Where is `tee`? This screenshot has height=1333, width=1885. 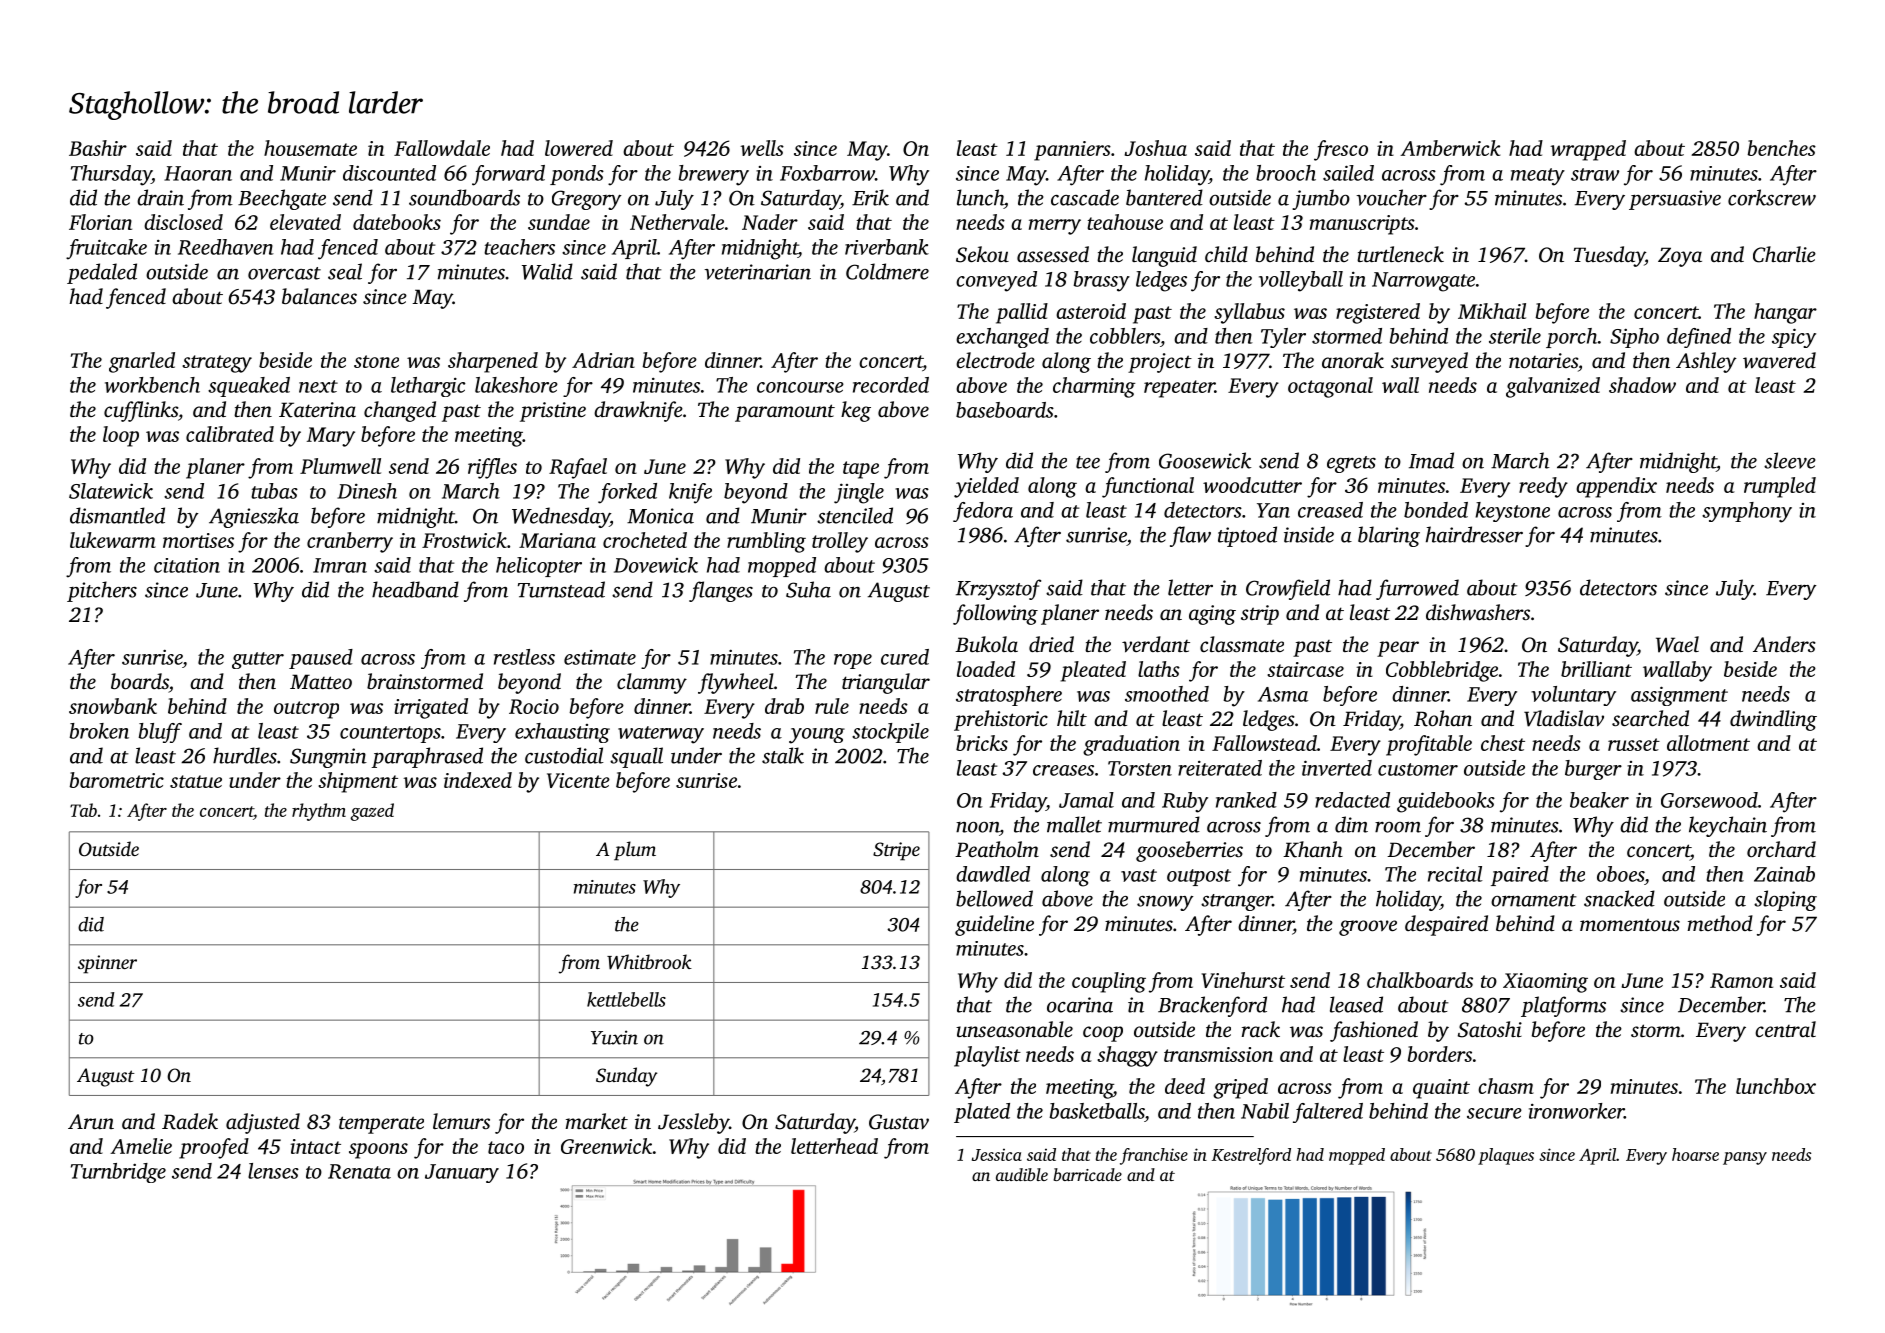 tee is located at coordinates (1088, 462).
